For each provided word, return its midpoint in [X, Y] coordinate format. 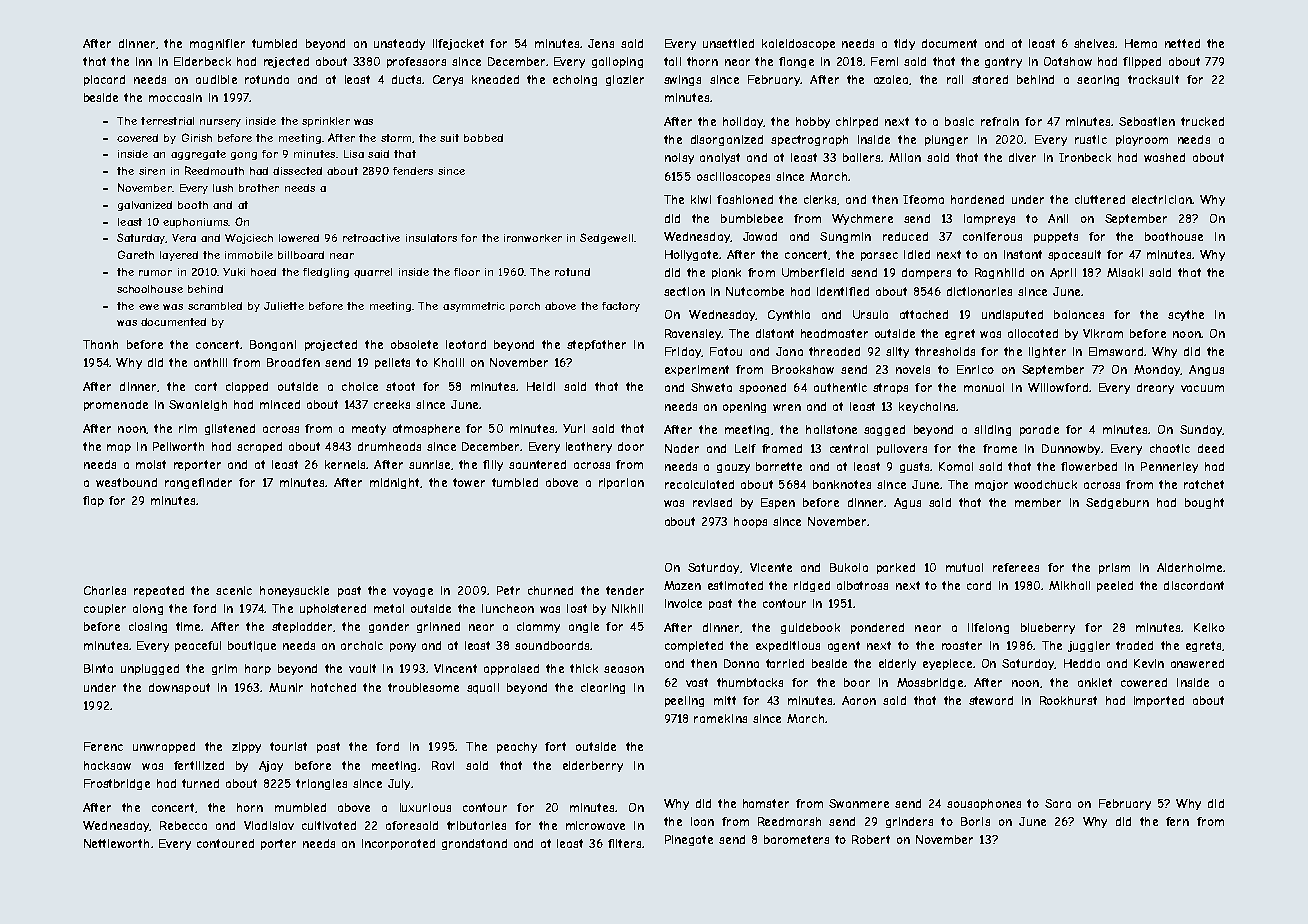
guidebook [810, 628]
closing [148, 627]
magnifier [217, 44]
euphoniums [195, 223]
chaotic [1170, 448]
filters [624, 843]
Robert [871, 839]
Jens [601, 43]
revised [712, 502]
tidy [904, 44]
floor [467, 272]
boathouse [1174, 236]
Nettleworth [116, 843]
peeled [1115, 586]
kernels [345, 464]
